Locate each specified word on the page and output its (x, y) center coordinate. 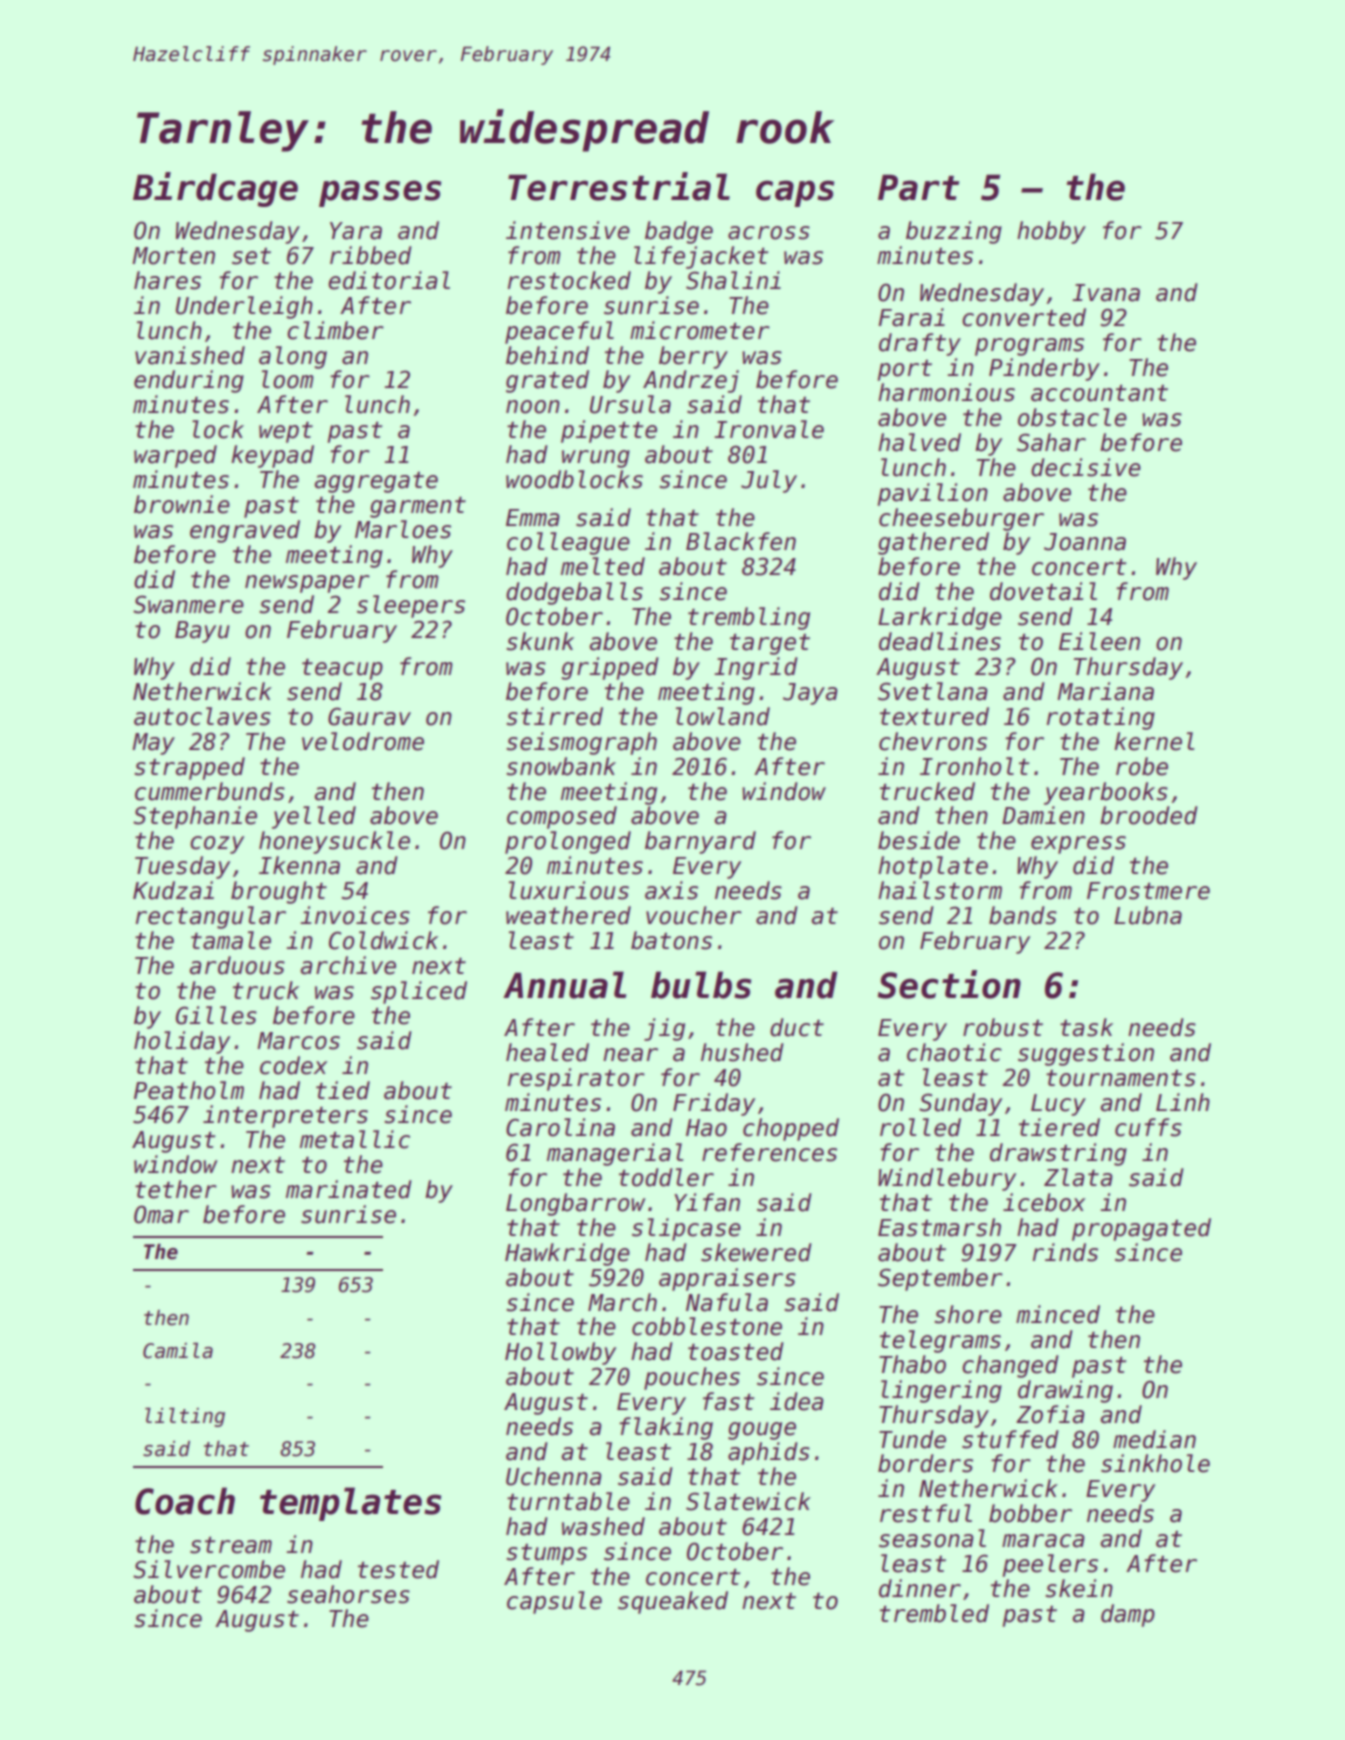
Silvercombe (209, 1569)
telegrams (940, 1341)
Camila (178, 1351)
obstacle (1072, 417)
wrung (596, 459)
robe (1142, 766)
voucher (694, 915)
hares (167, 280)
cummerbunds (210, 791)
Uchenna (554, 1476)
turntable (568, 1501)
